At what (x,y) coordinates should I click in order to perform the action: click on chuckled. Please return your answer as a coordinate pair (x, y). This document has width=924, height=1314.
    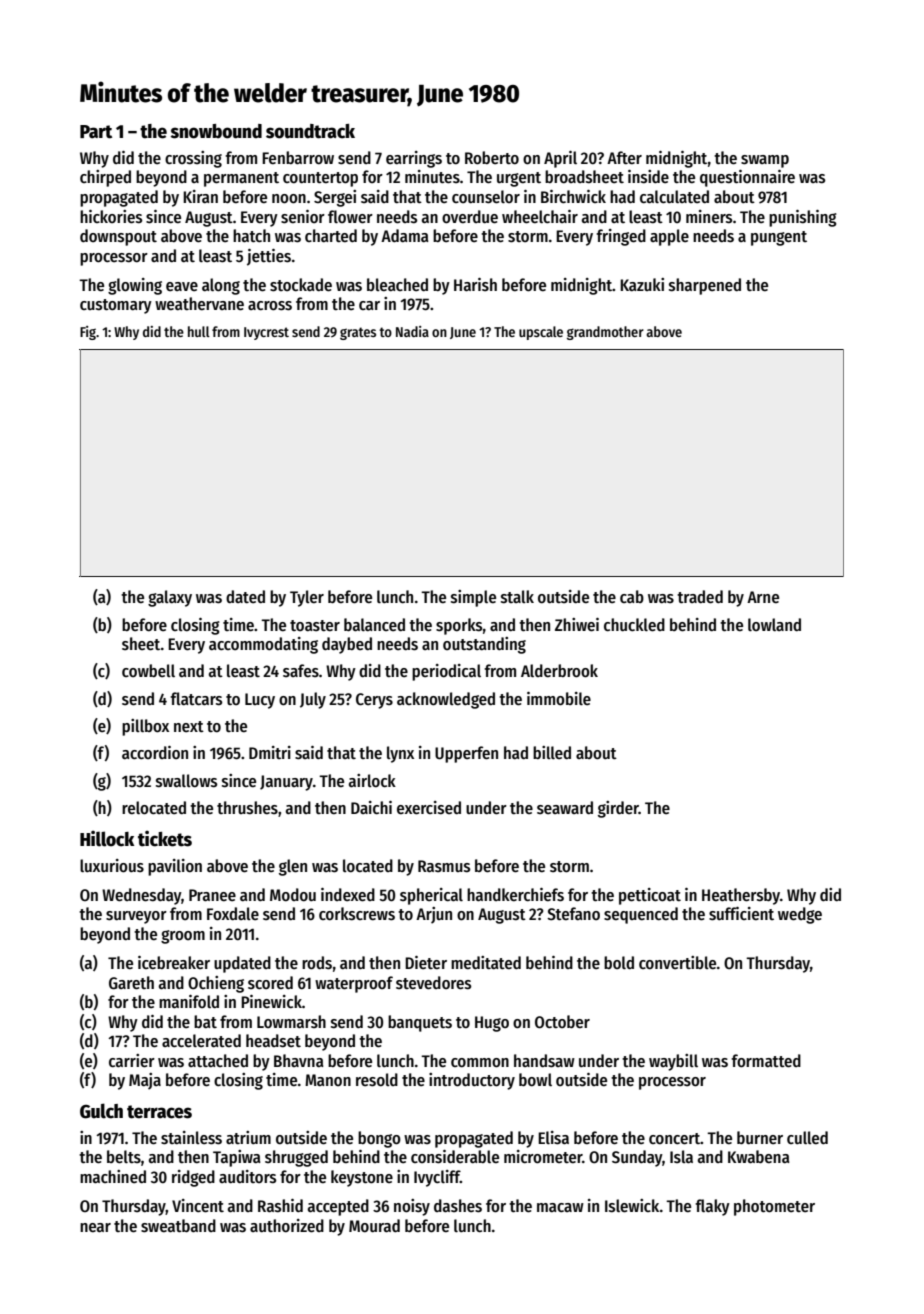
    Looking at the image, I should click on (634, 625).
